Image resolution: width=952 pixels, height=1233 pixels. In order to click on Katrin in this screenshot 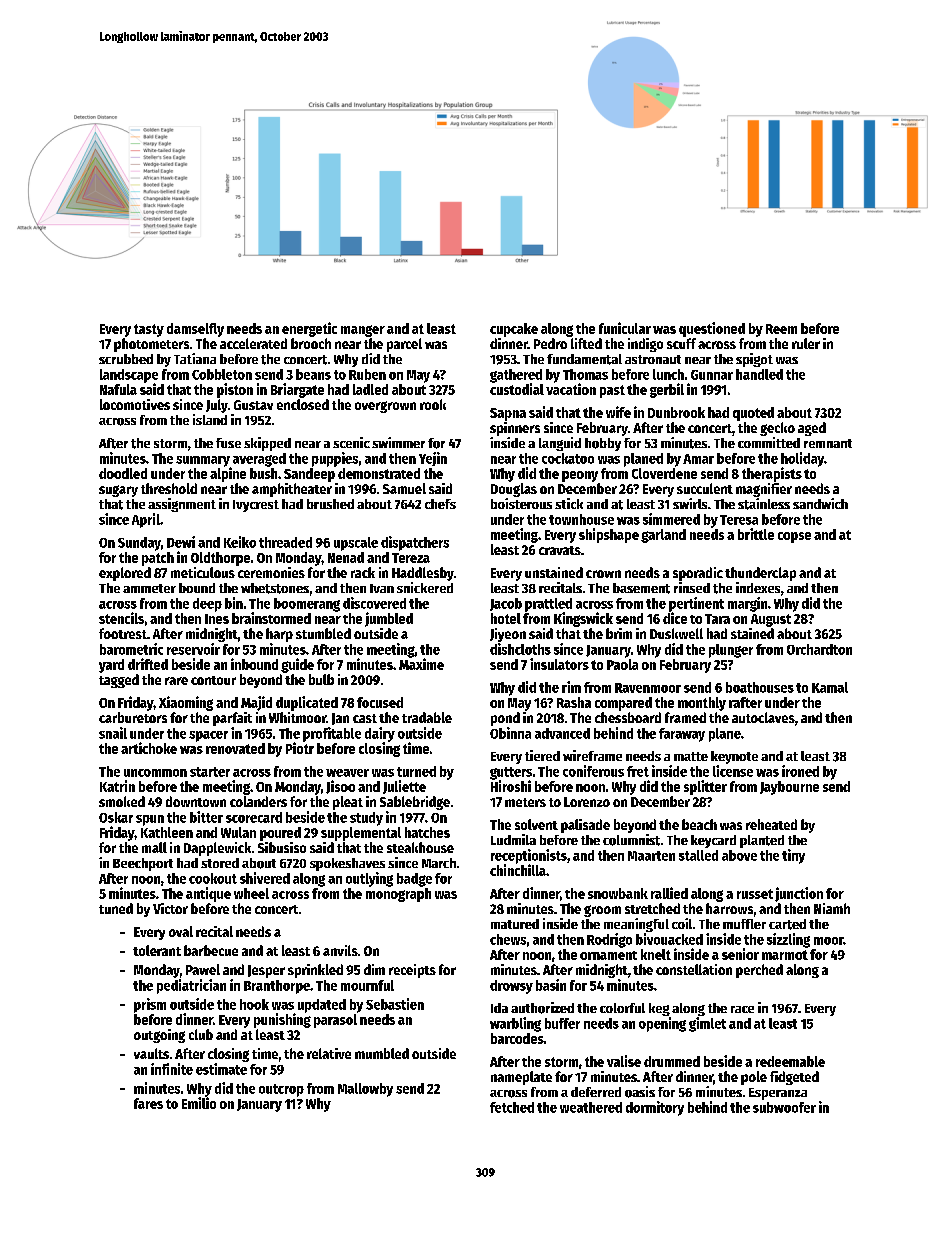, I will do `click(117, 786)`.
